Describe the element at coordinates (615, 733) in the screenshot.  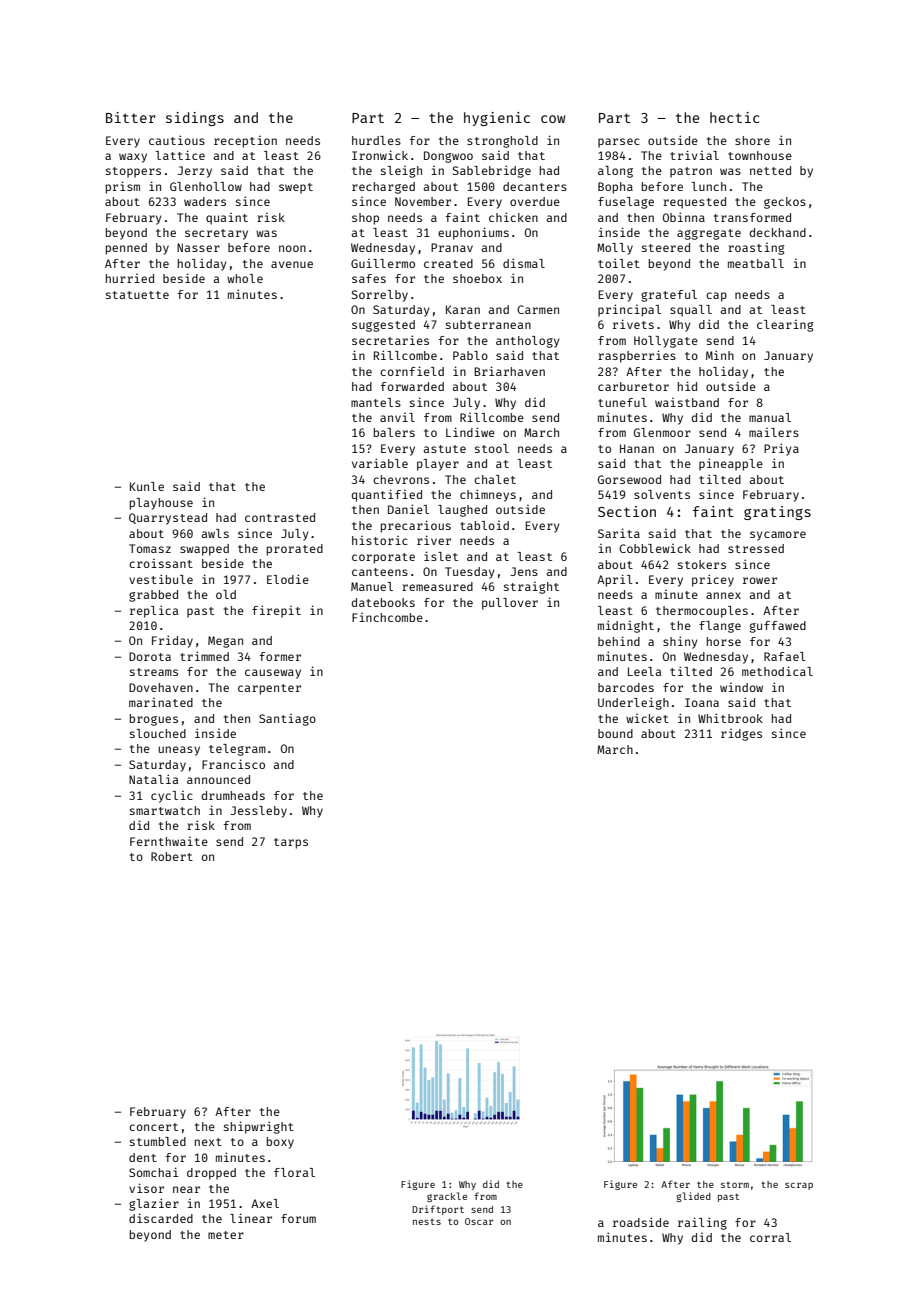
I see `bound` at that location.
